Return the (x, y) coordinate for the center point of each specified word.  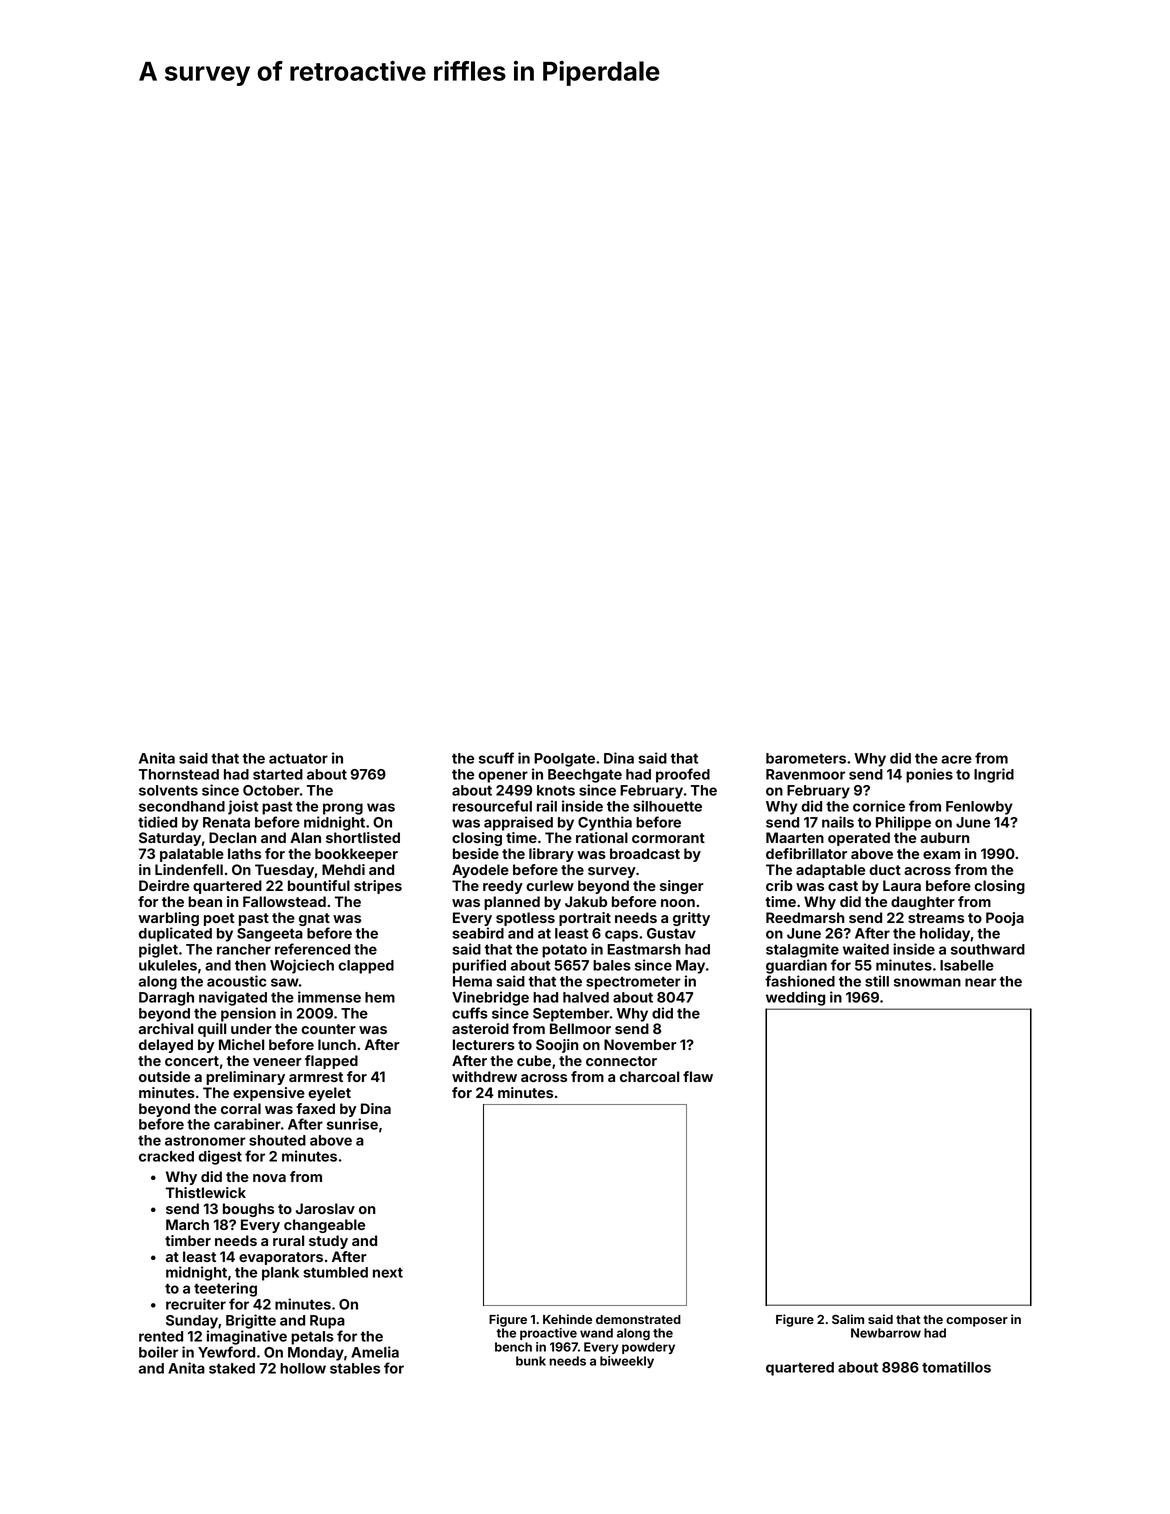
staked (232, 1368)
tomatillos (956, 1367)
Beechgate (585, 776)
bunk (531, 1361)
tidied (157, 822)
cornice (879, 806)
